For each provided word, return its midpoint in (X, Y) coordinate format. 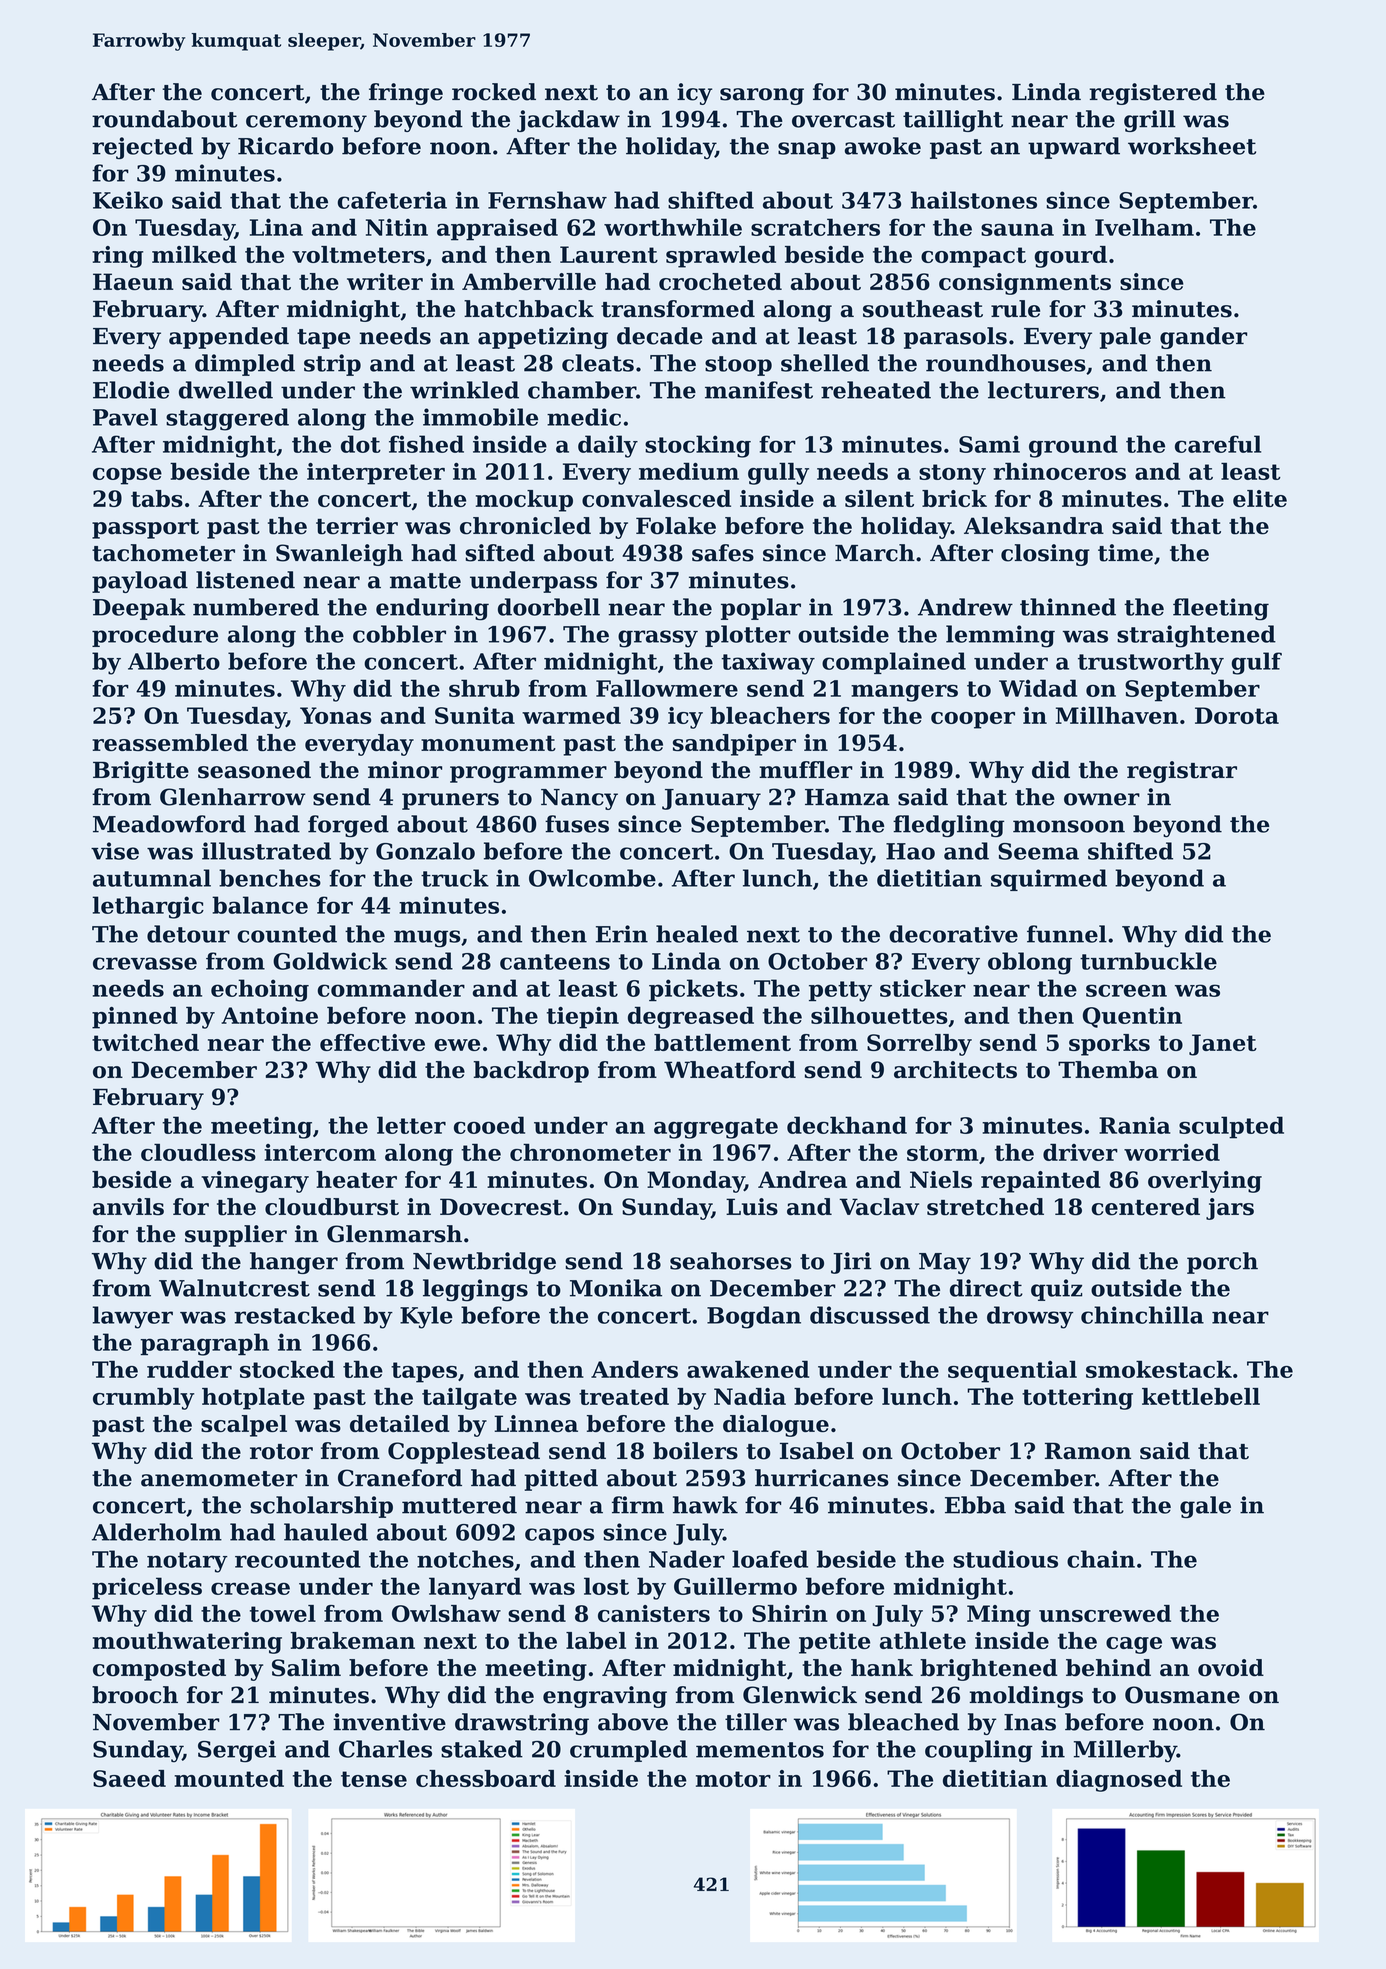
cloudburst (332, 1207)
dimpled (245, 365)
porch (1222, 1263)
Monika (616, 1288)
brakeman (353, 1640)
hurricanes (822, 1478)
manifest (759, 390)
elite (1260, 498)
